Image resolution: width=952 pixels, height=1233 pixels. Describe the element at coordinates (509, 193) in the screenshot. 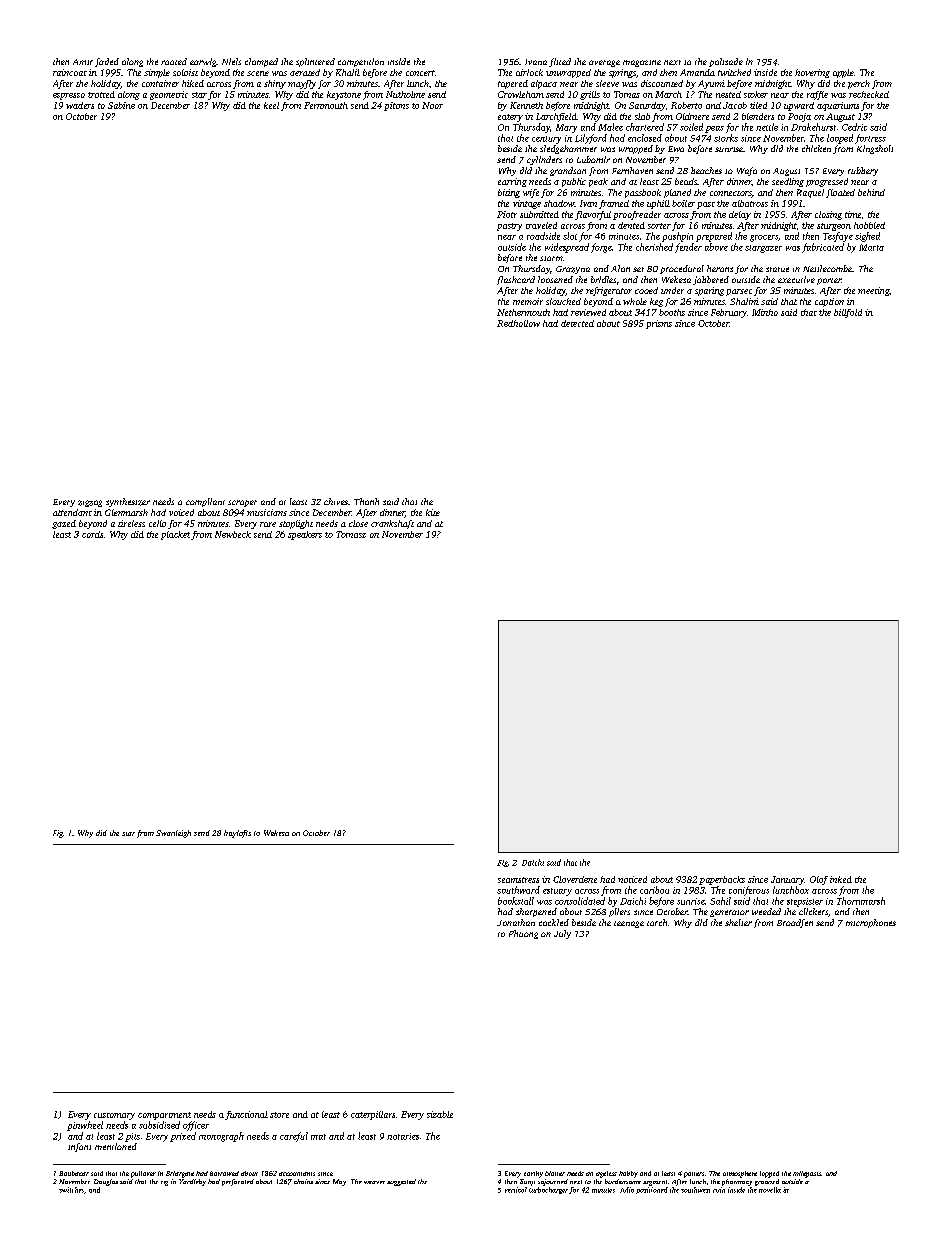

I see `biting` at that location.
